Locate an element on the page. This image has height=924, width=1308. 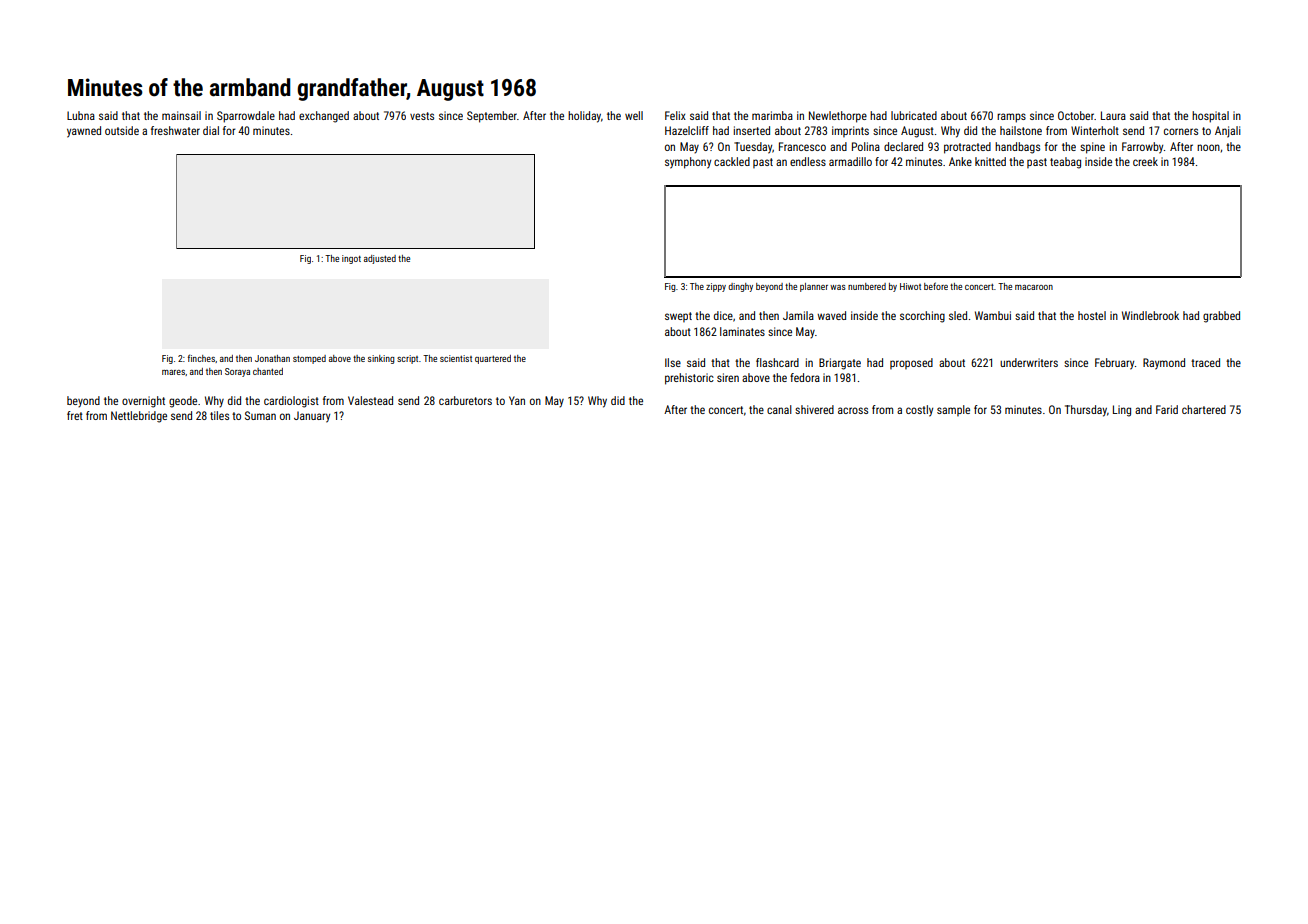
creek is located at coordinates (1145, 161).
